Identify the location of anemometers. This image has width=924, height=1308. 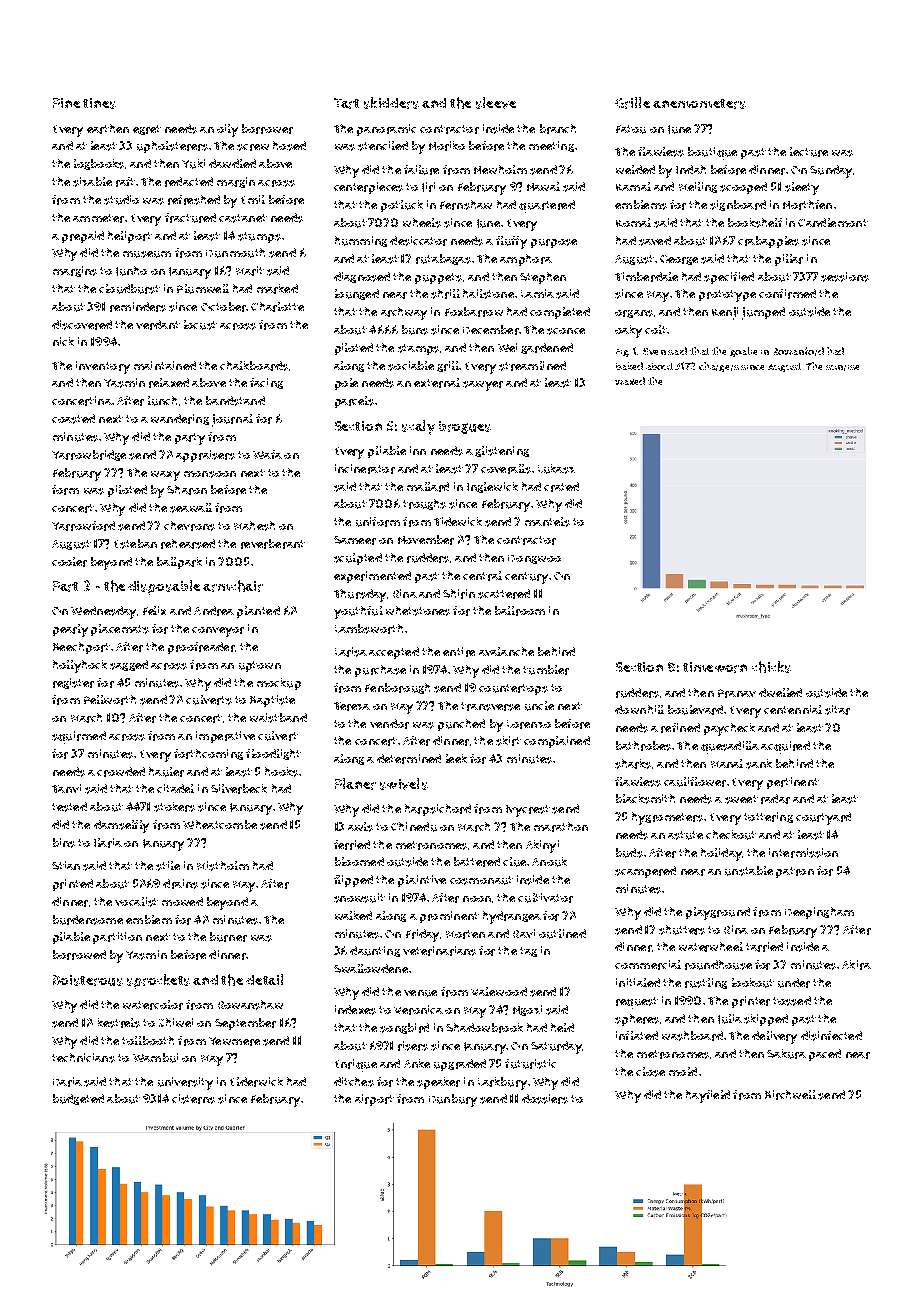
(699, 104).
